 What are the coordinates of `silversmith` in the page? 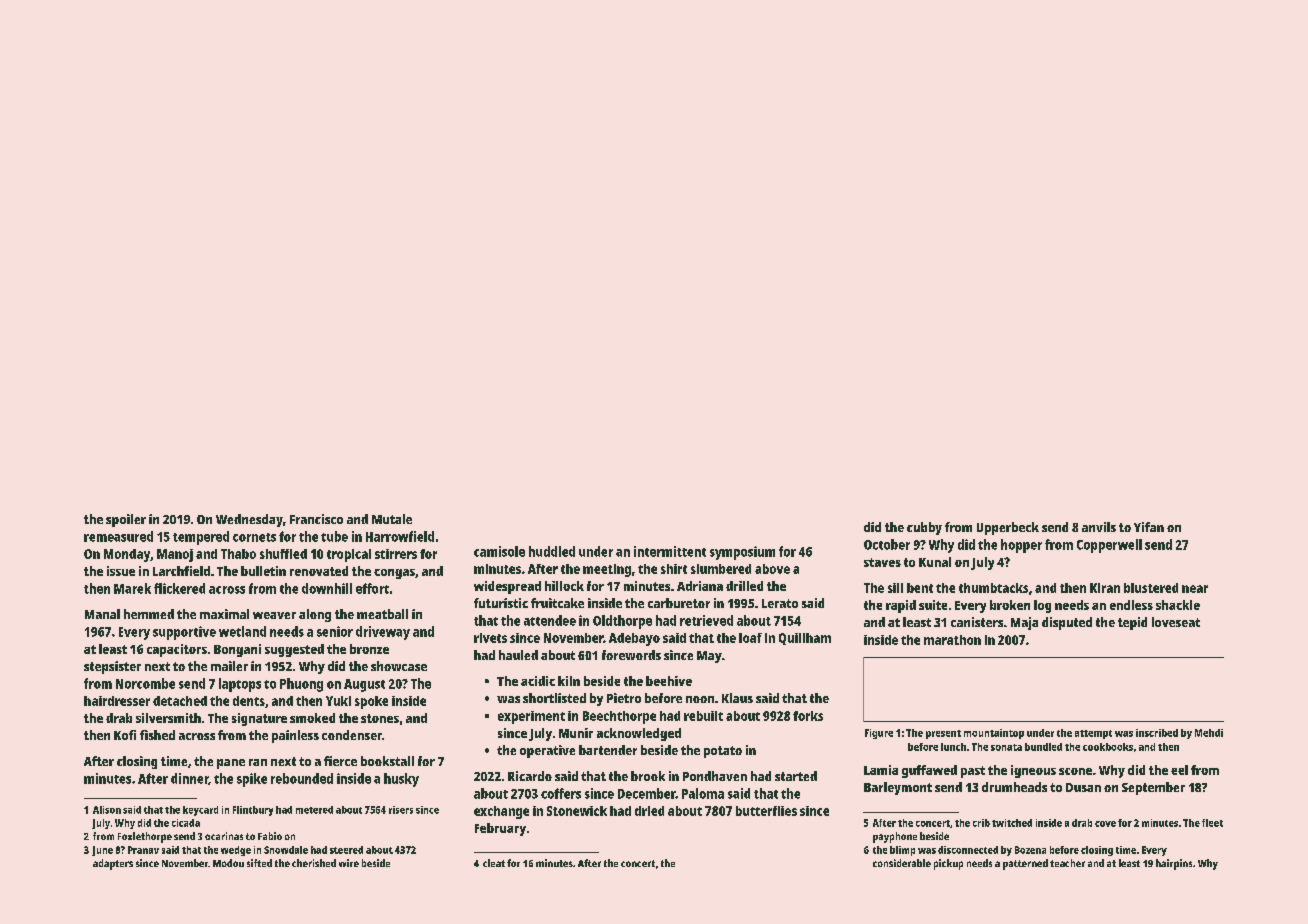 It's located at (168, 718).
